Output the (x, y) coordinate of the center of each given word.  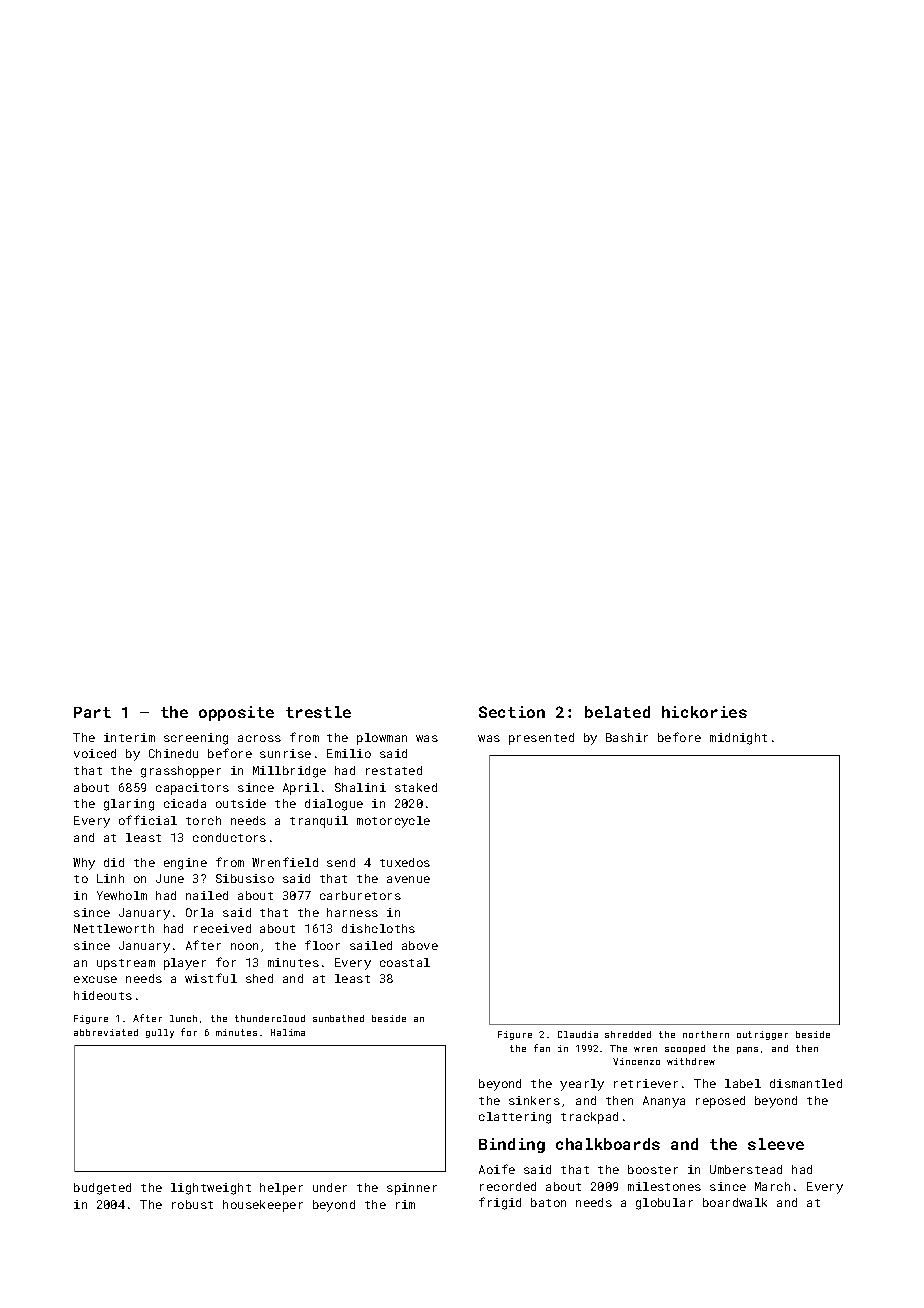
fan (542, 1048)
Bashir (627, 737)
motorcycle (393, 822)
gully (160, 1033)
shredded (628, 1034)
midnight (738, 739)
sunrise (285, 753)
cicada (185, 803)
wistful (211, 978)
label (743, 1083)
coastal (405, 962)
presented (541, 739)
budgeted (102, 1189)
